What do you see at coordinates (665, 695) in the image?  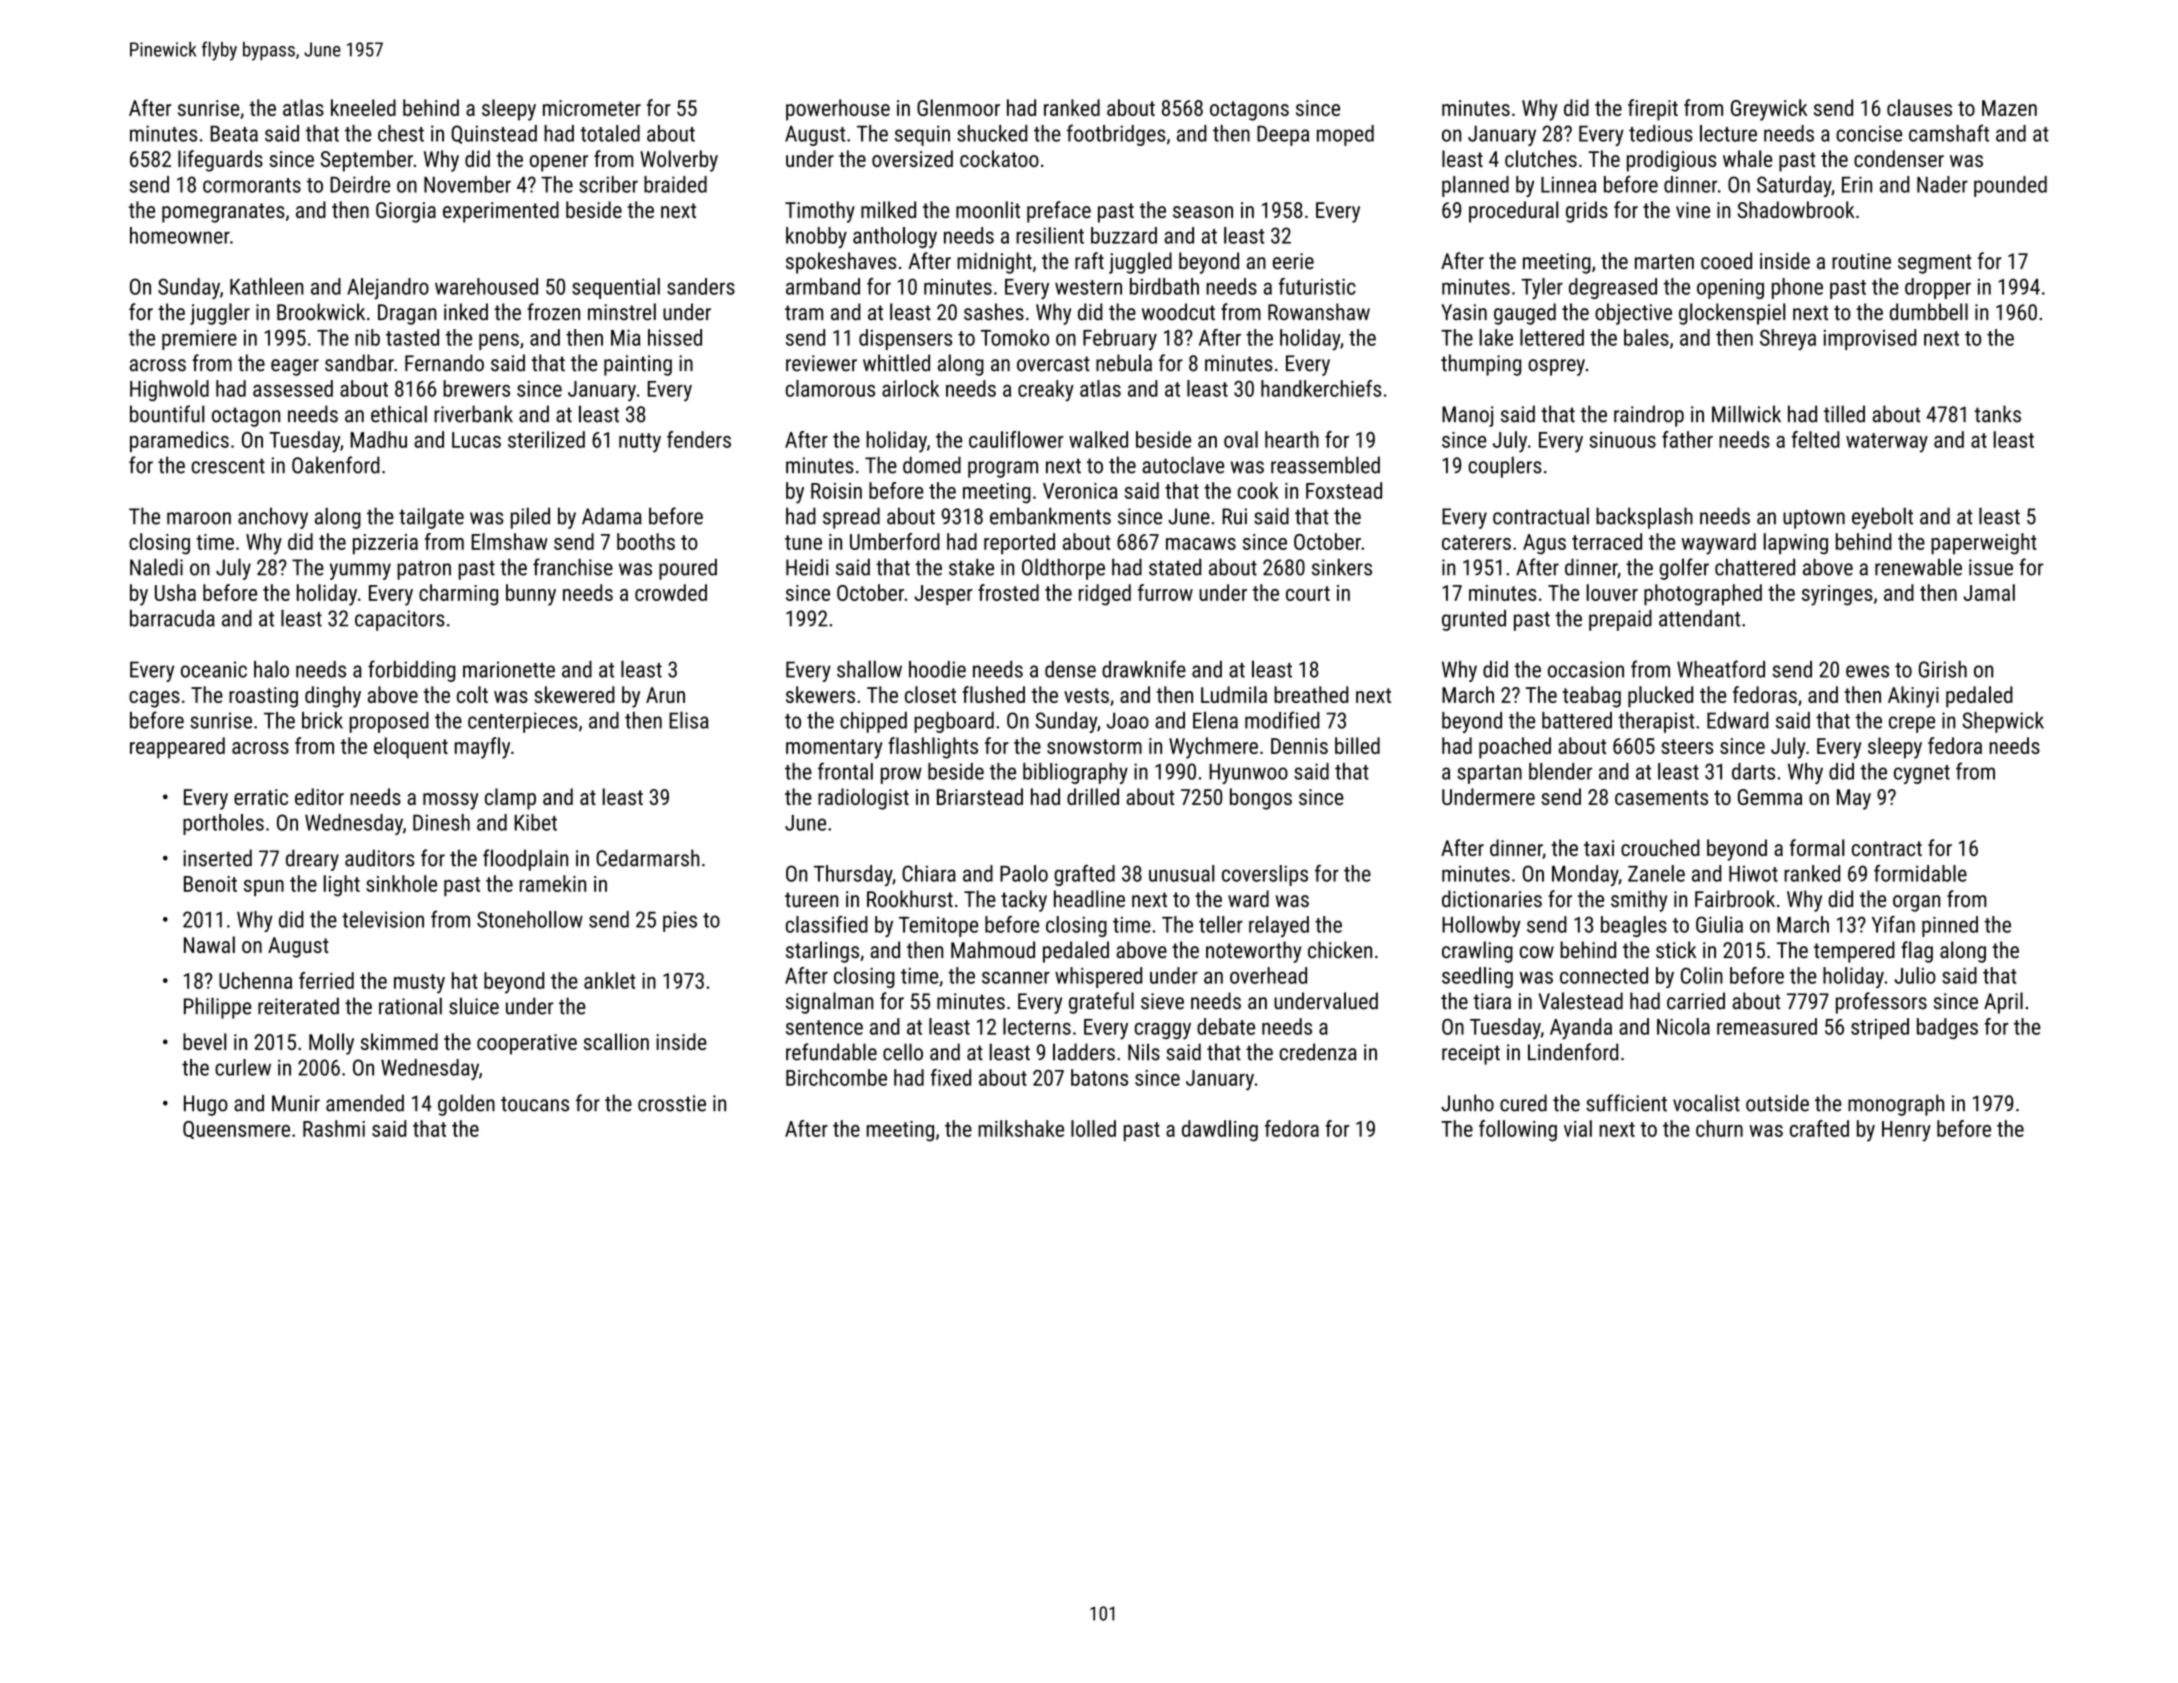 I see `Arun` at bounding box center [665, 695].
